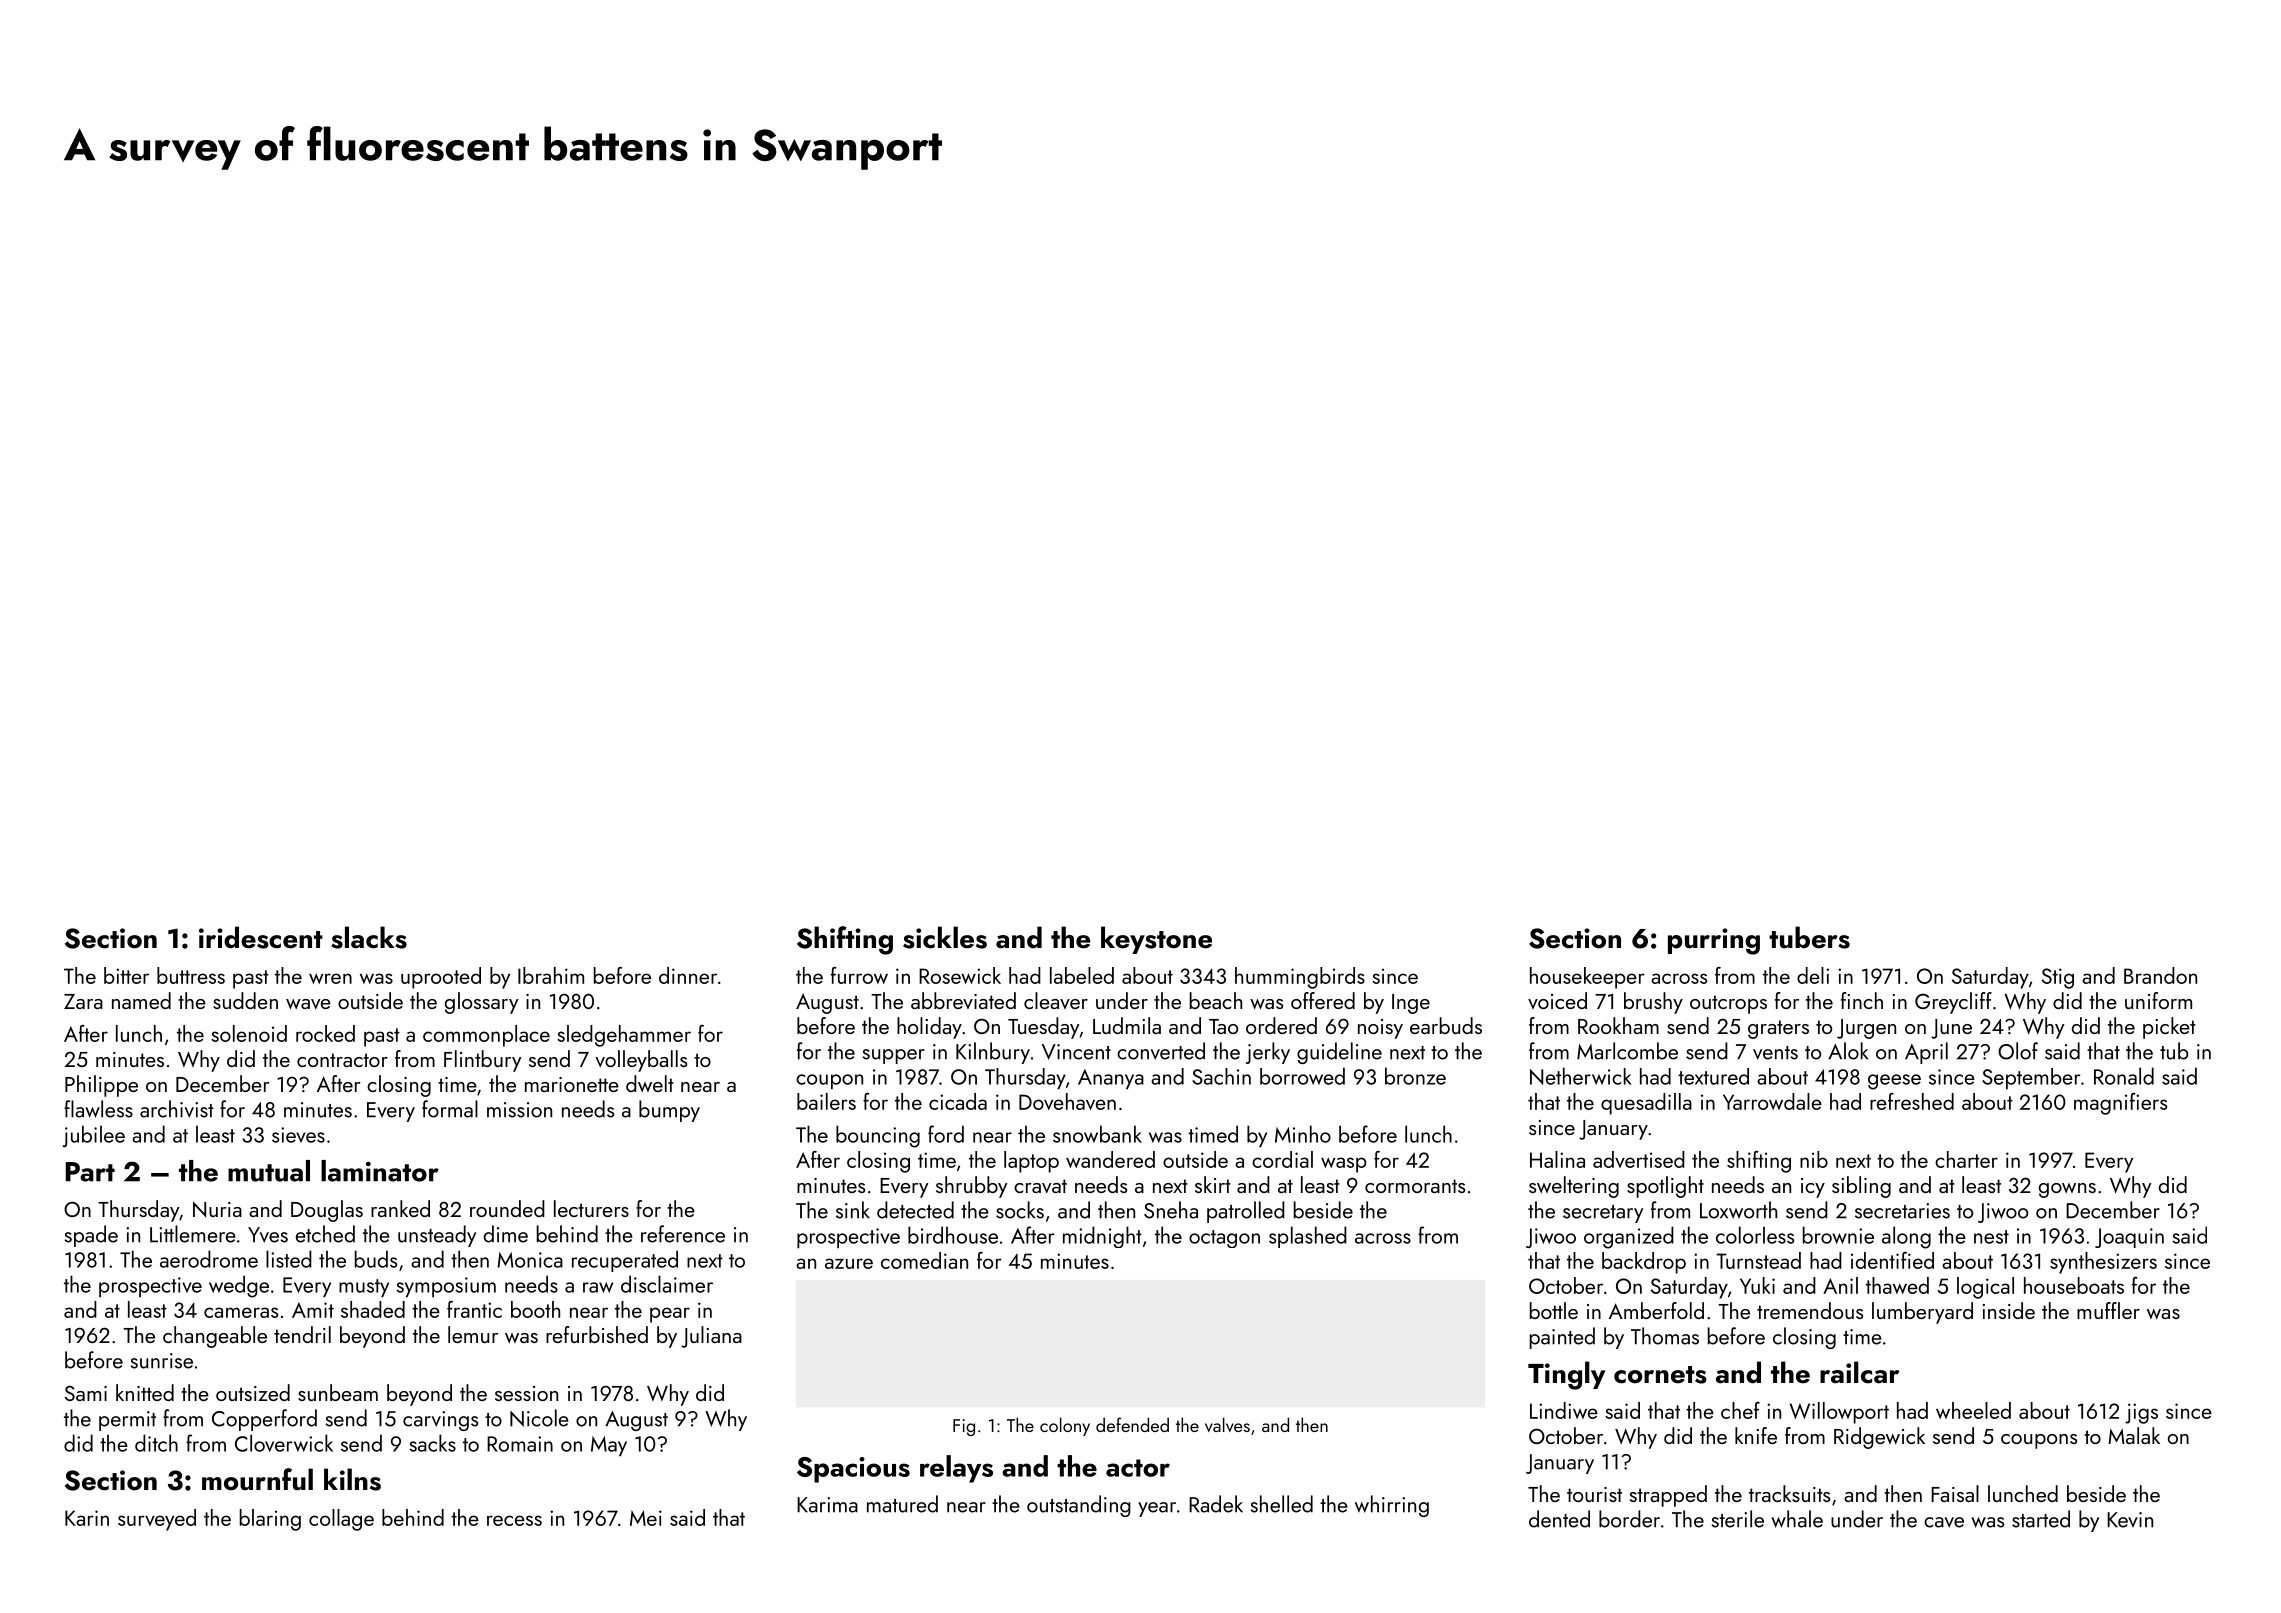 The width and height of the screenshot is (2281, 1613). What do you see at coordinates (1859, 1372) in the screenshot?
I see `railcar` at bounding box center [1859, 1372].
